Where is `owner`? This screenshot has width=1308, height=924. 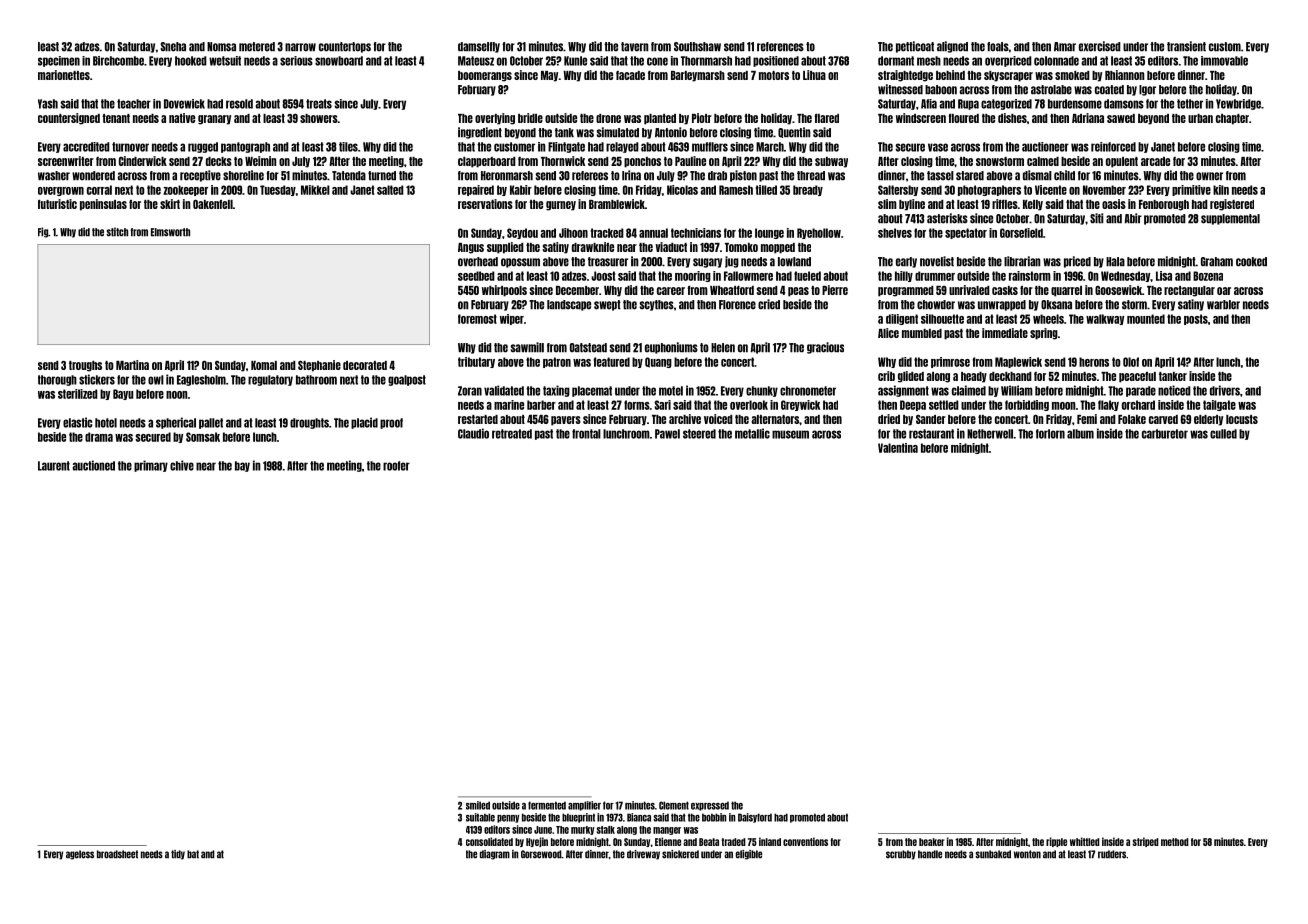 owner is located at coordinates (1209, 176).
